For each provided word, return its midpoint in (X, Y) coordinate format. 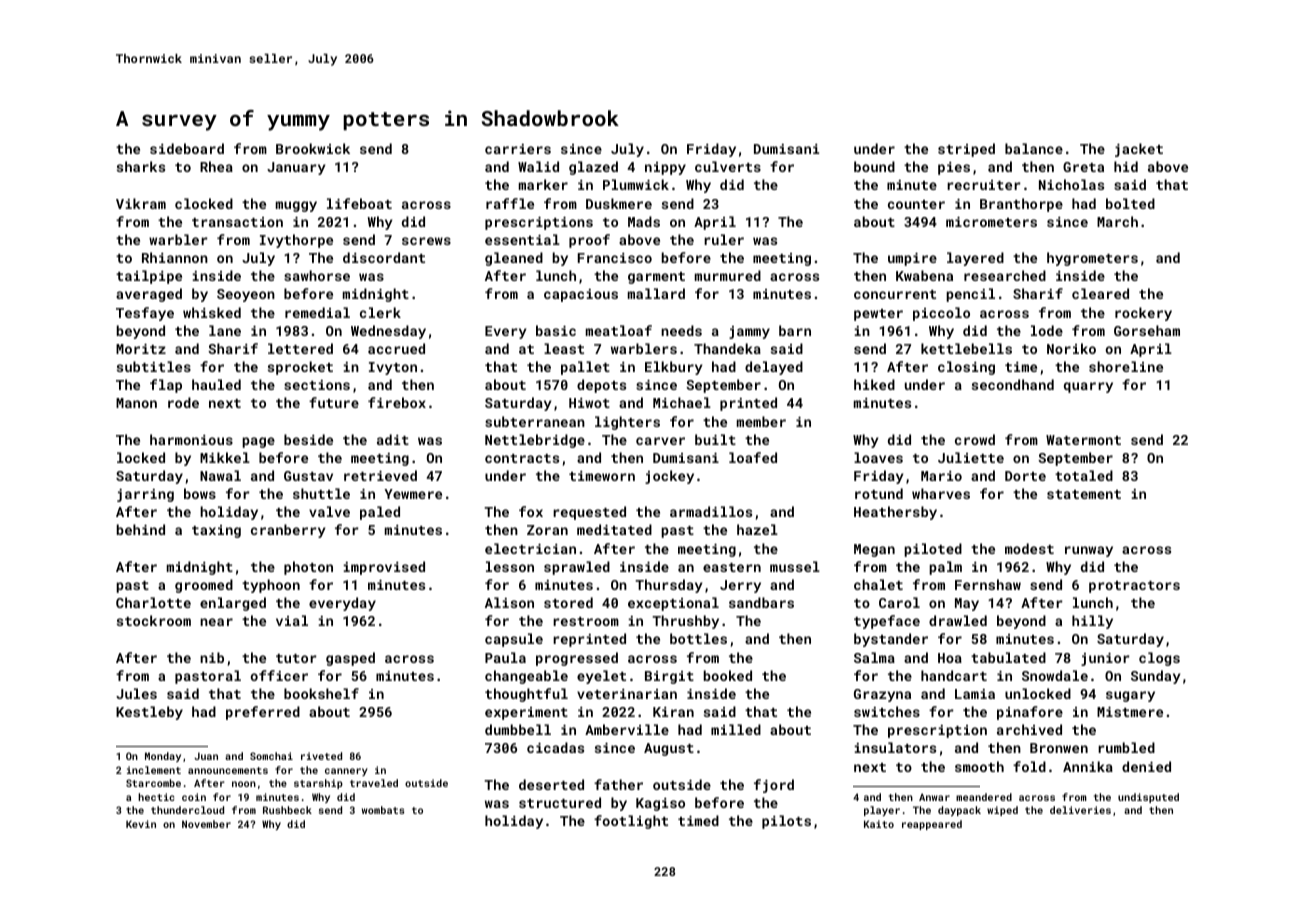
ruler (724, 239)
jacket (1139, 150)
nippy (665, 168)
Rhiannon (175, 257)
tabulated (1008, 657)
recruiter (984, 185)
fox (531, 511)
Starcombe (153, 783)
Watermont (1083, 440)
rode (183, 402)
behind (141, 529)
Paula (505, 657)
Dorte (1025, 476)
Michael (682, 402)
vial (292, 620)
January (296, 168)
